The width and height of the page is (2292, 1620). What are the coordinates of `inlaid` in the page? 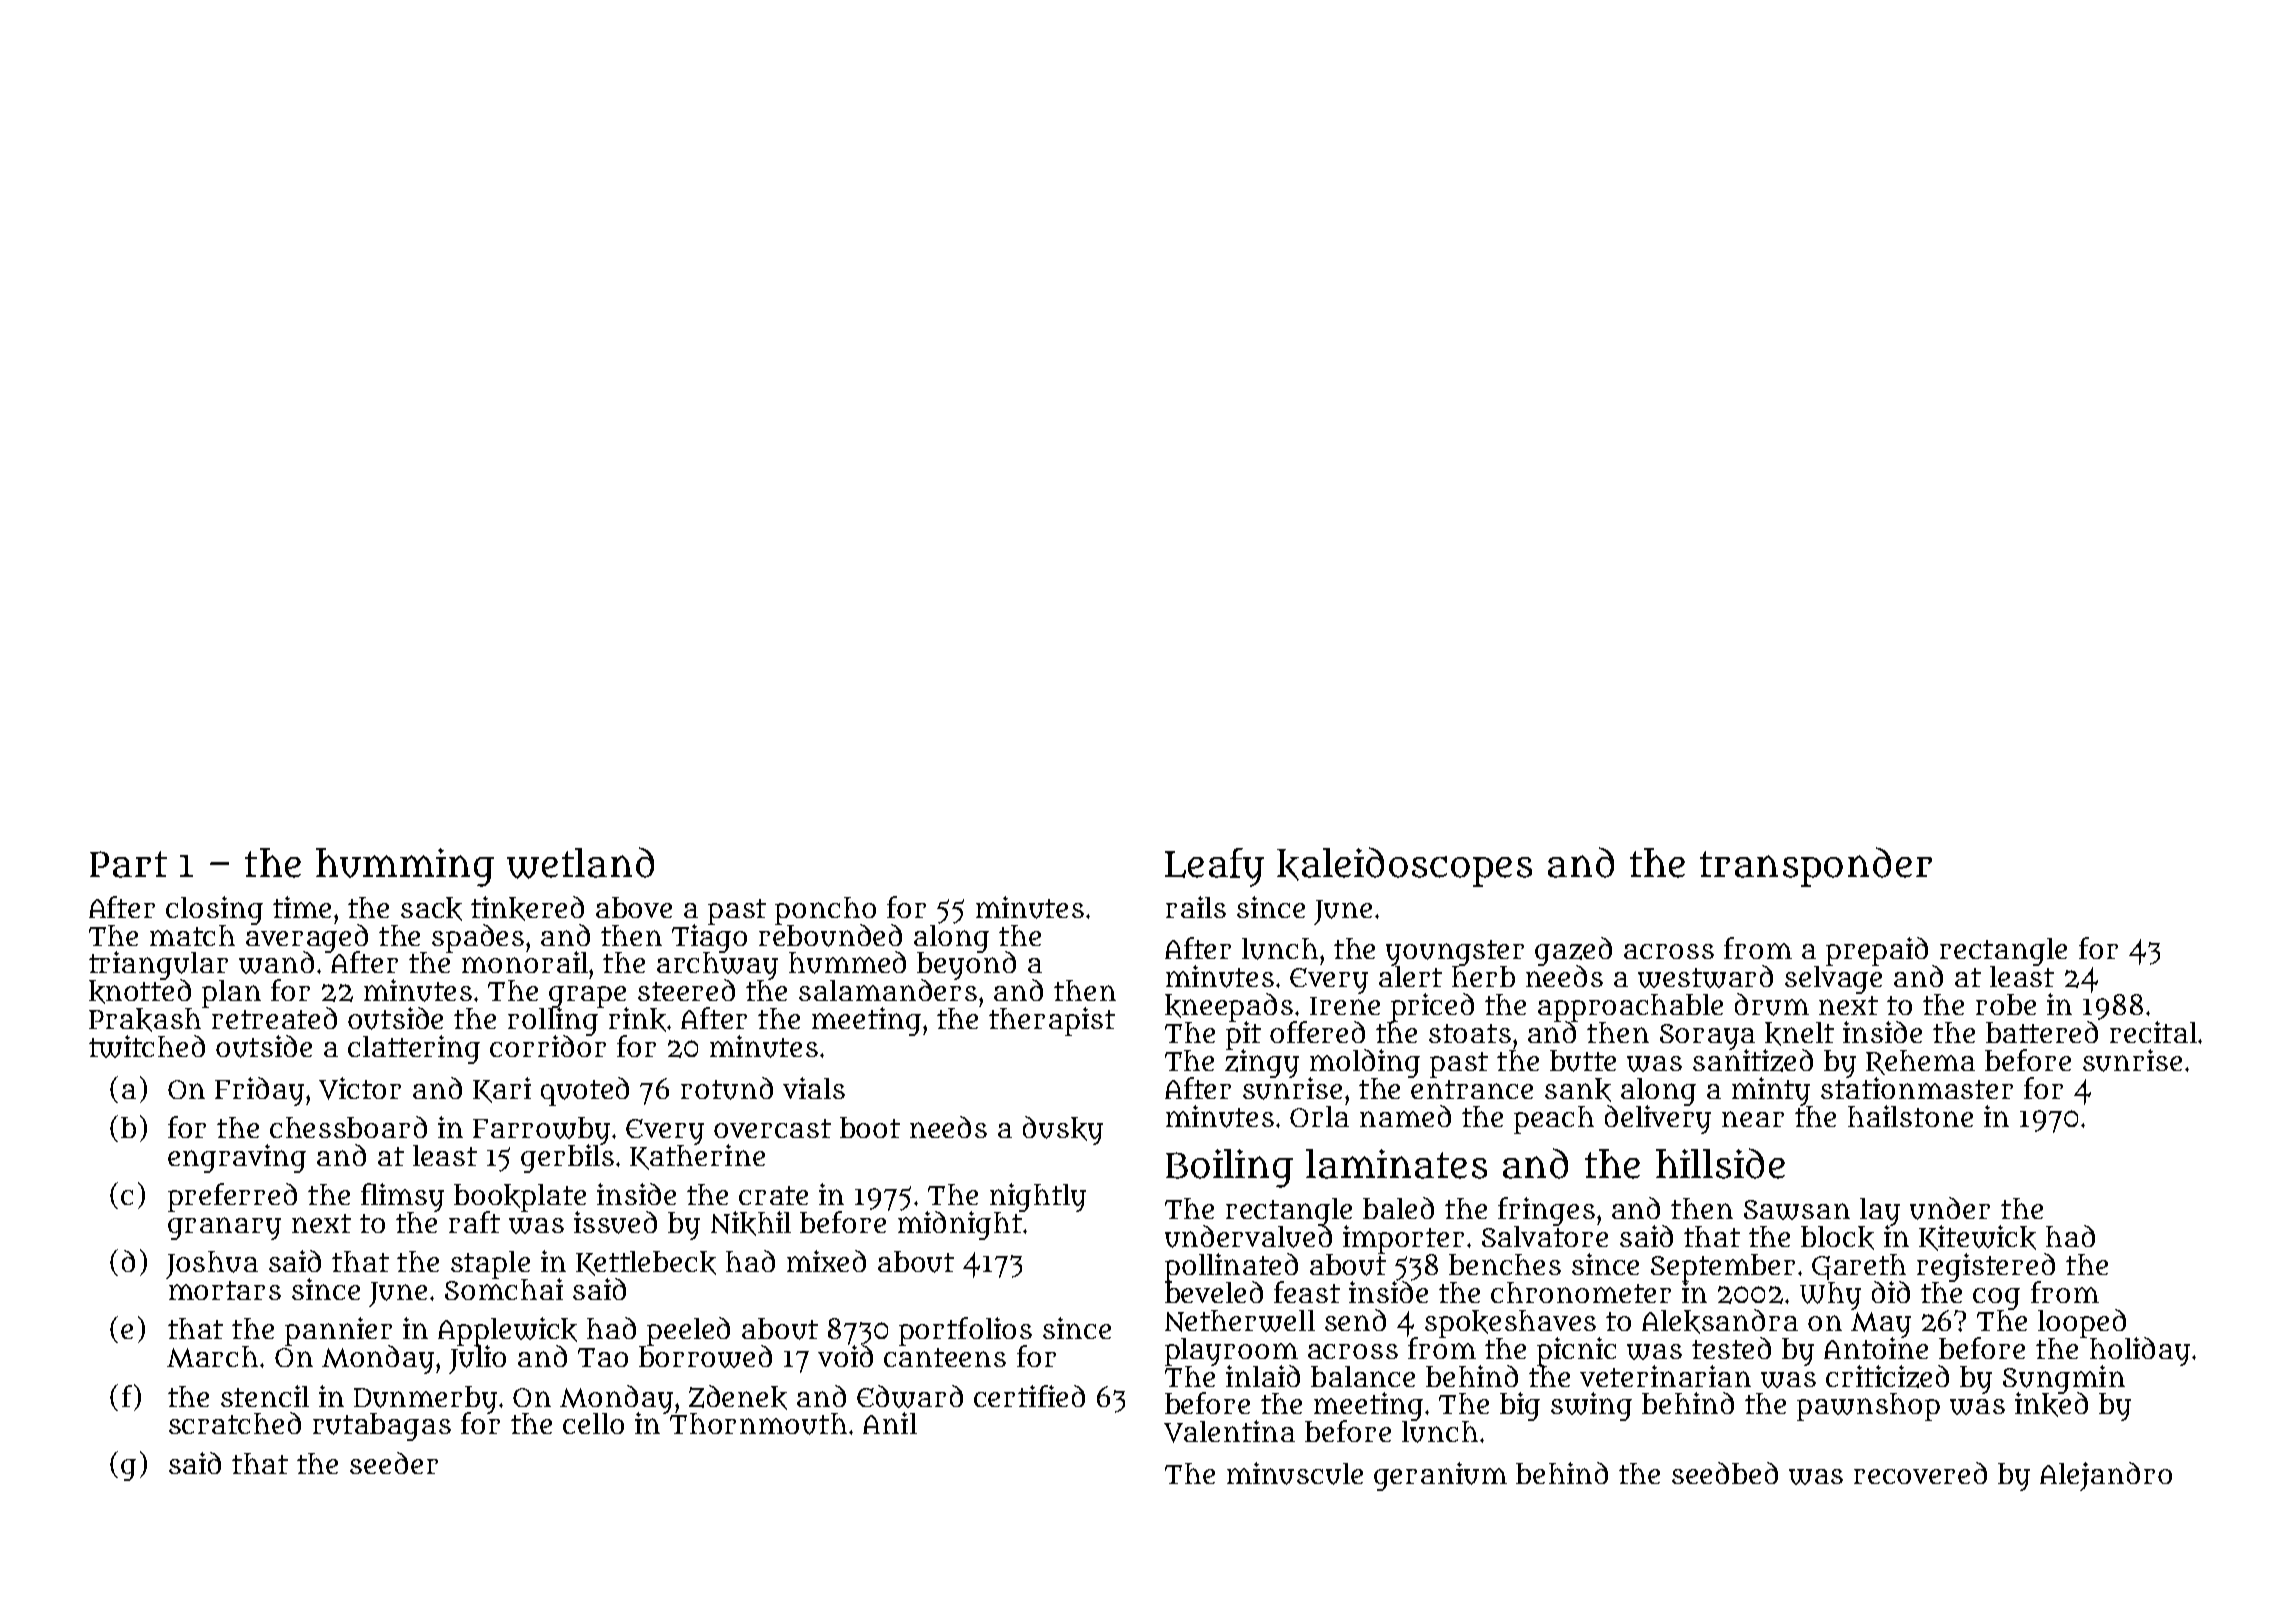 It's located at (1263, 1376).
